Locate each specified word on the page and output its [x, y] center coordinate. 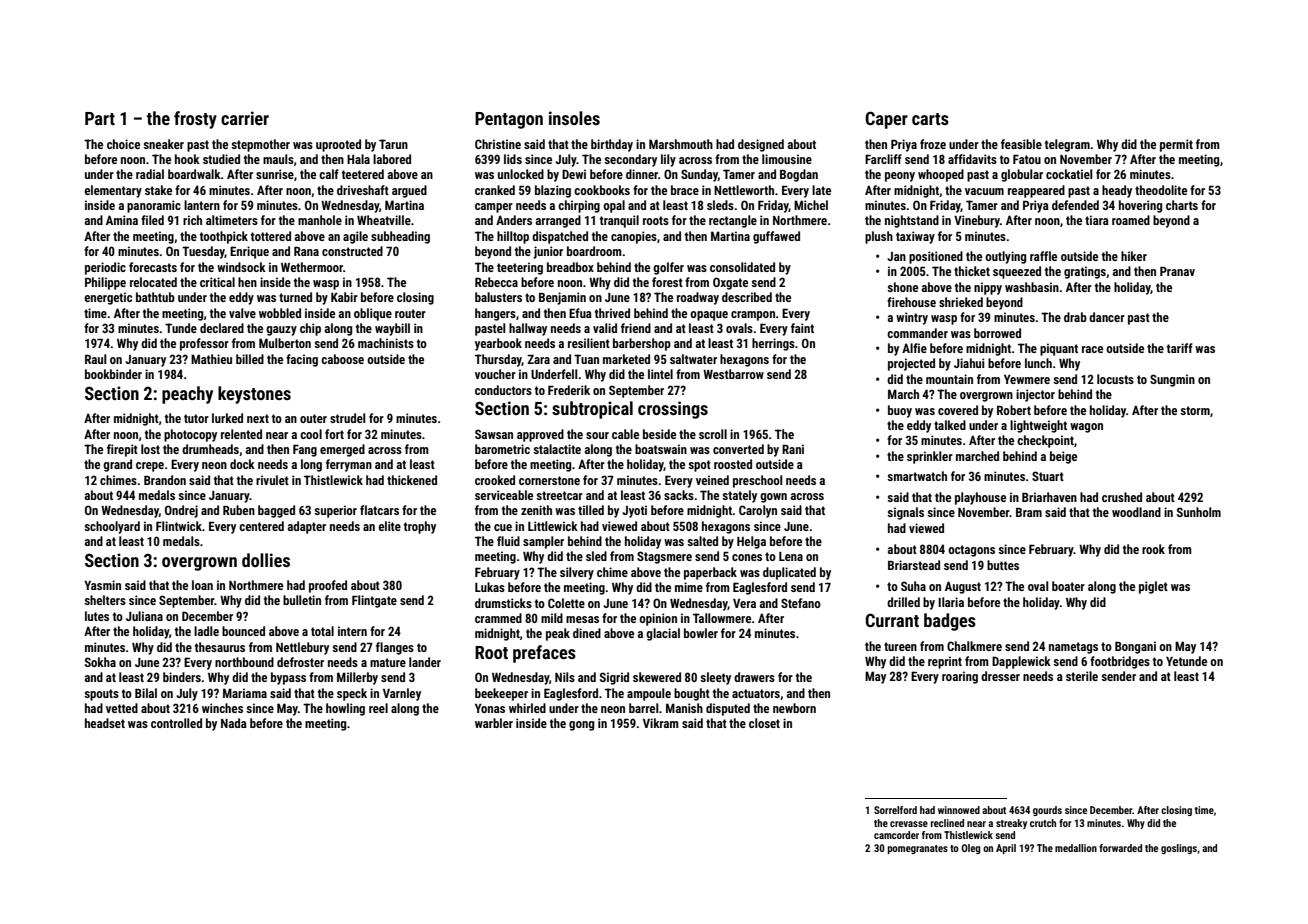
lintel [660, 374]
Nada [234, 723]
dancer [1107, 317]
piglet [1153, 587]
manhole [320, 220]
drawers [754, 677]
